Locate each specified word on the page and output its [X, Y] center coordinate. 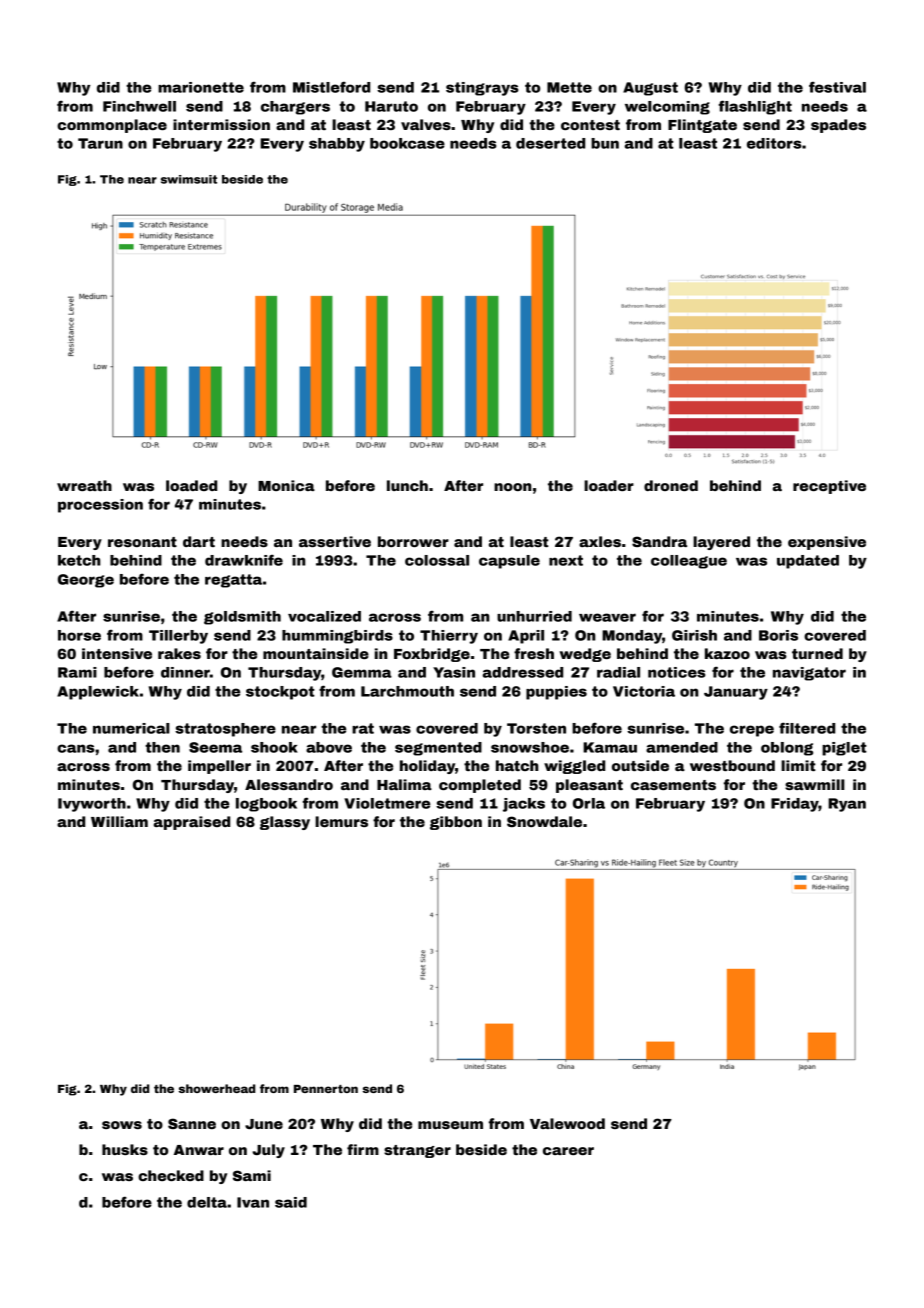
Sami [252, 1175]
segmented [438, 749]
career [568, 1151]
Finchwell [139, 106]
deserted [550, 143]
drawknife [244, 560]
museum [450, 1125]
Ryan [847, 805]
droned [671, 485]
